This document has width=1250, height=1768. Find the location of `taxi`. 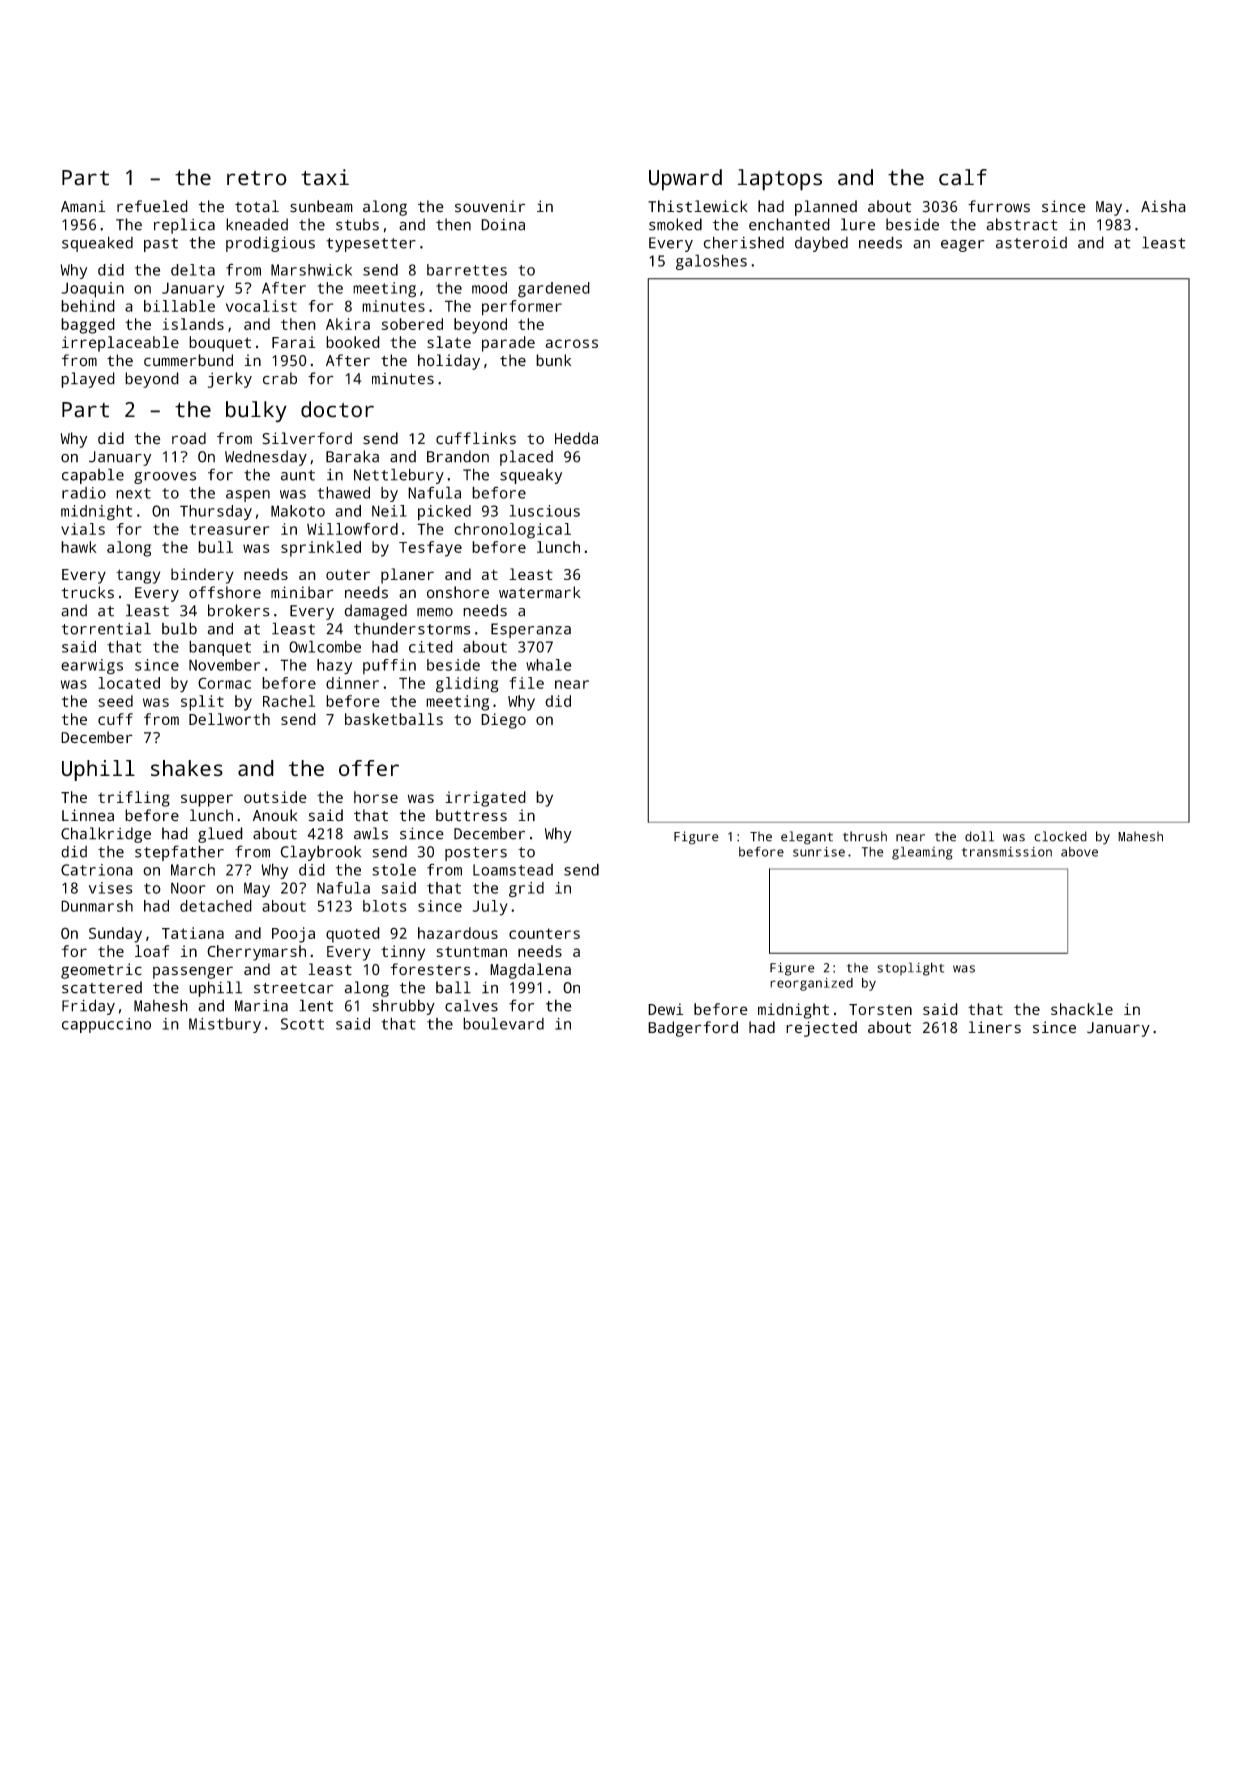

taxi is located at coordinates (325, 177).
